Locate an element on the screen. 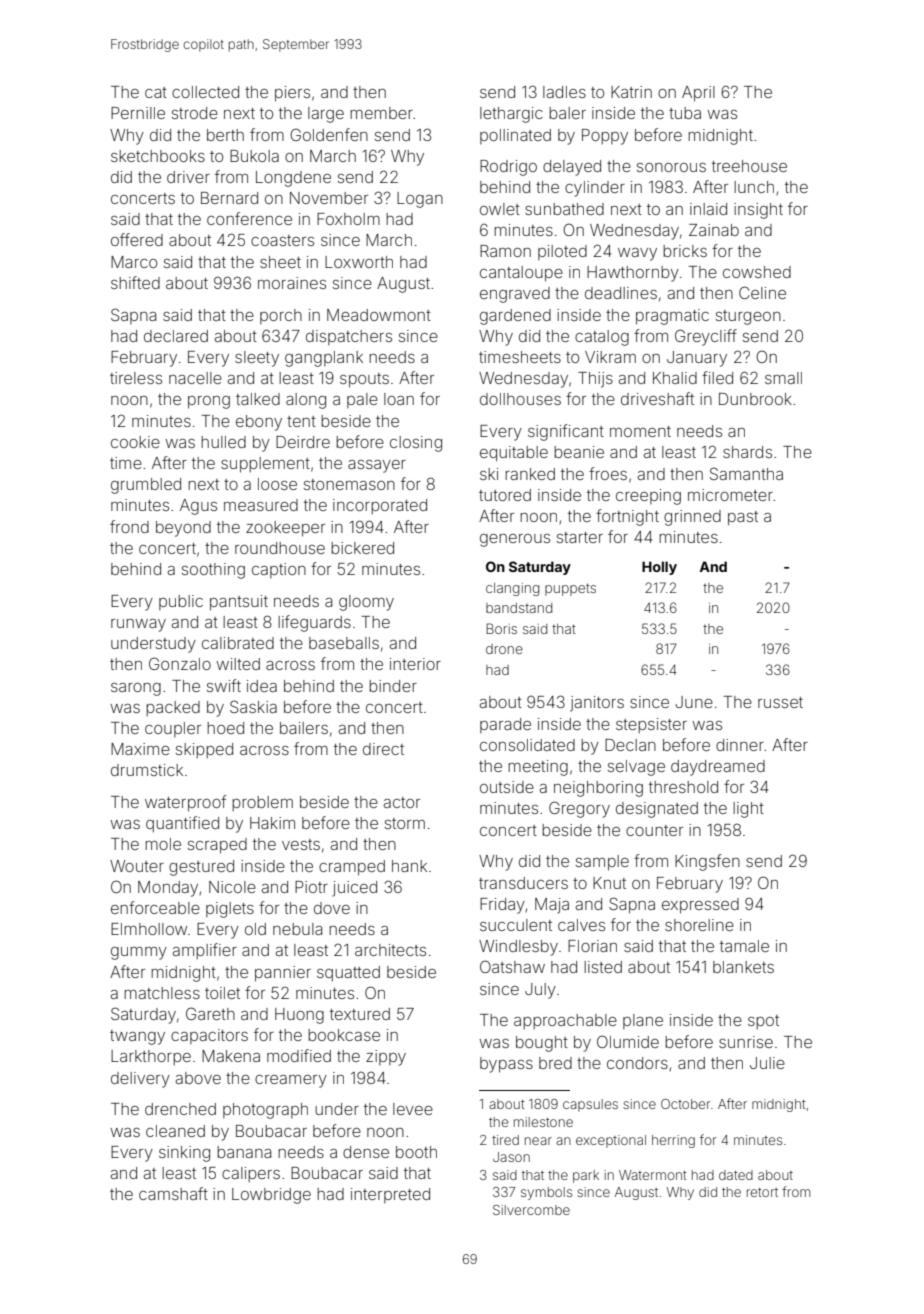  Samantha is located at coordinates (746, 473).
